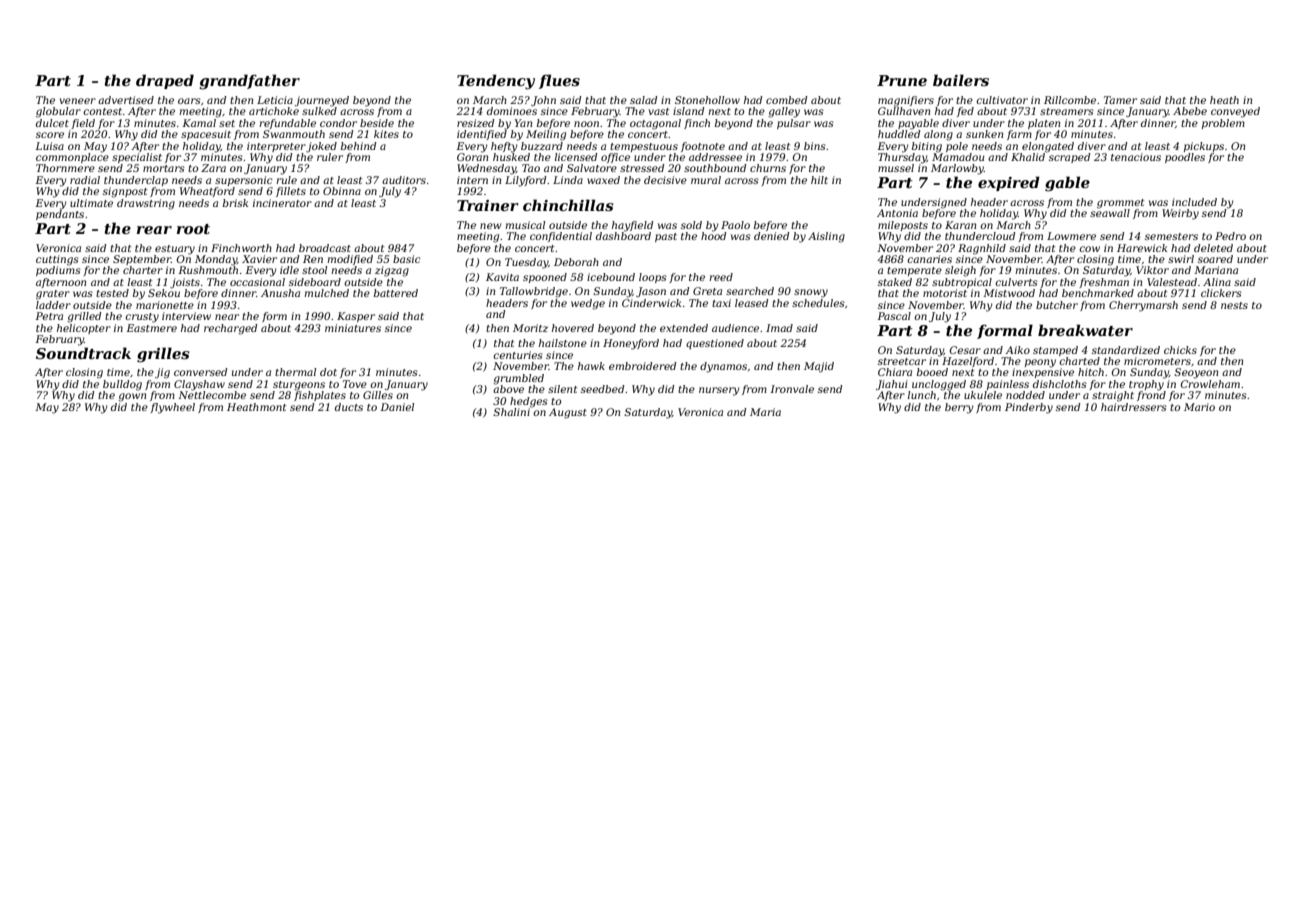  Describe the element at coordinates (1230, 236) in the document. I see `Pedro` at that location.
